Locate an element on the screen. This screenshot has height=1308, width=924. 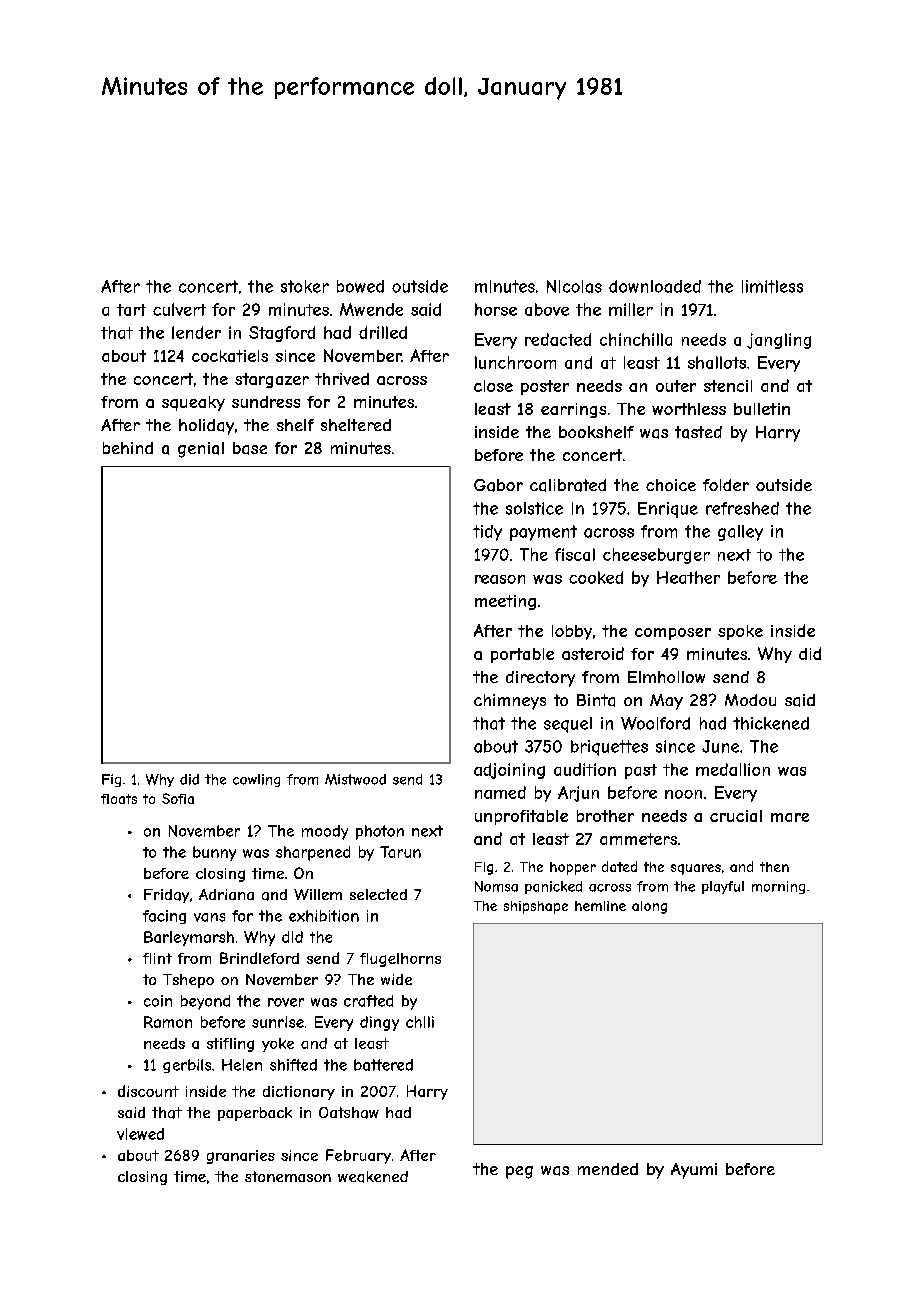
chili is located at coordinates (420, 1022).
